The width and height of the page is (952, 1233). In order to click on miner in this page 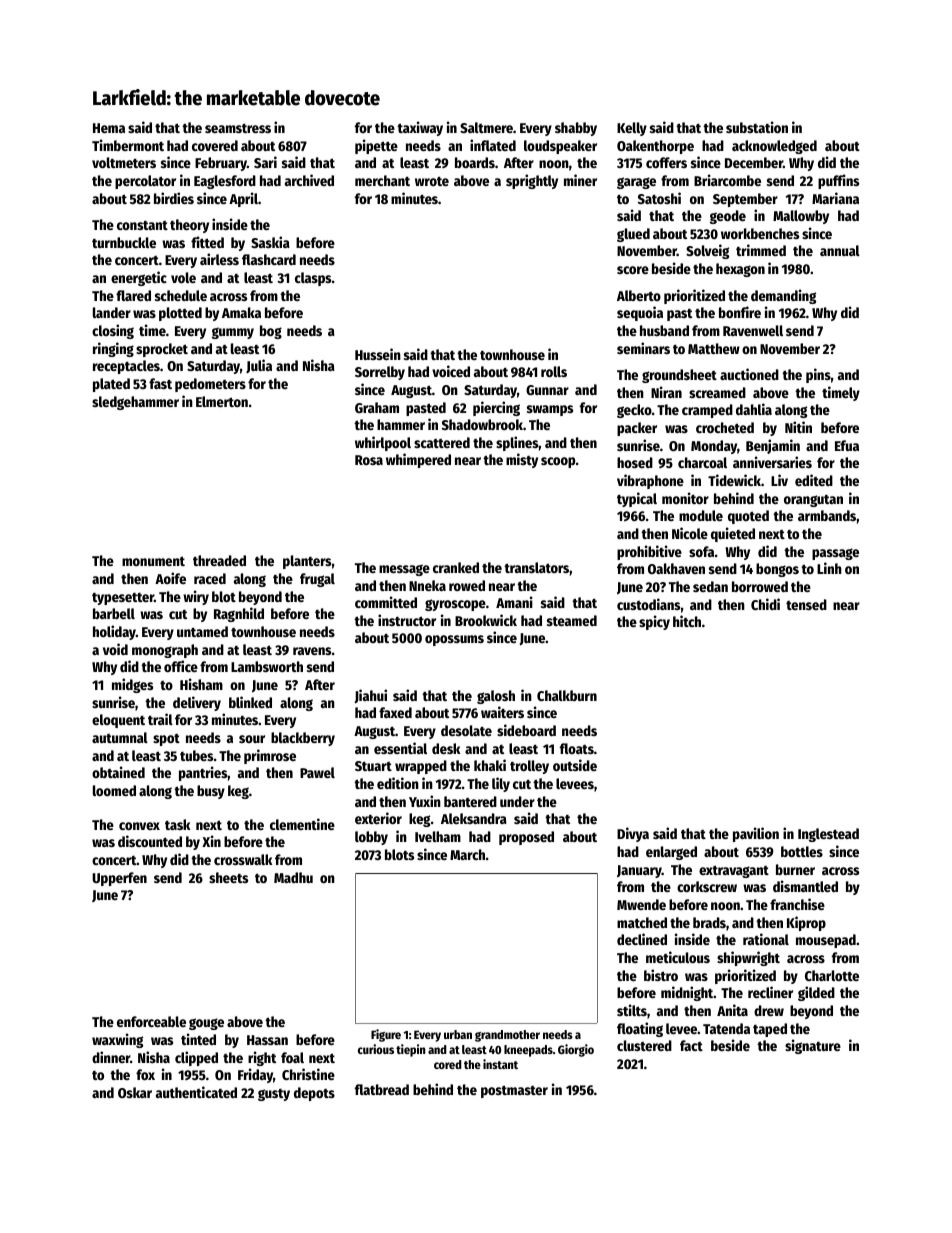, I will do `click(580, 180)`.
